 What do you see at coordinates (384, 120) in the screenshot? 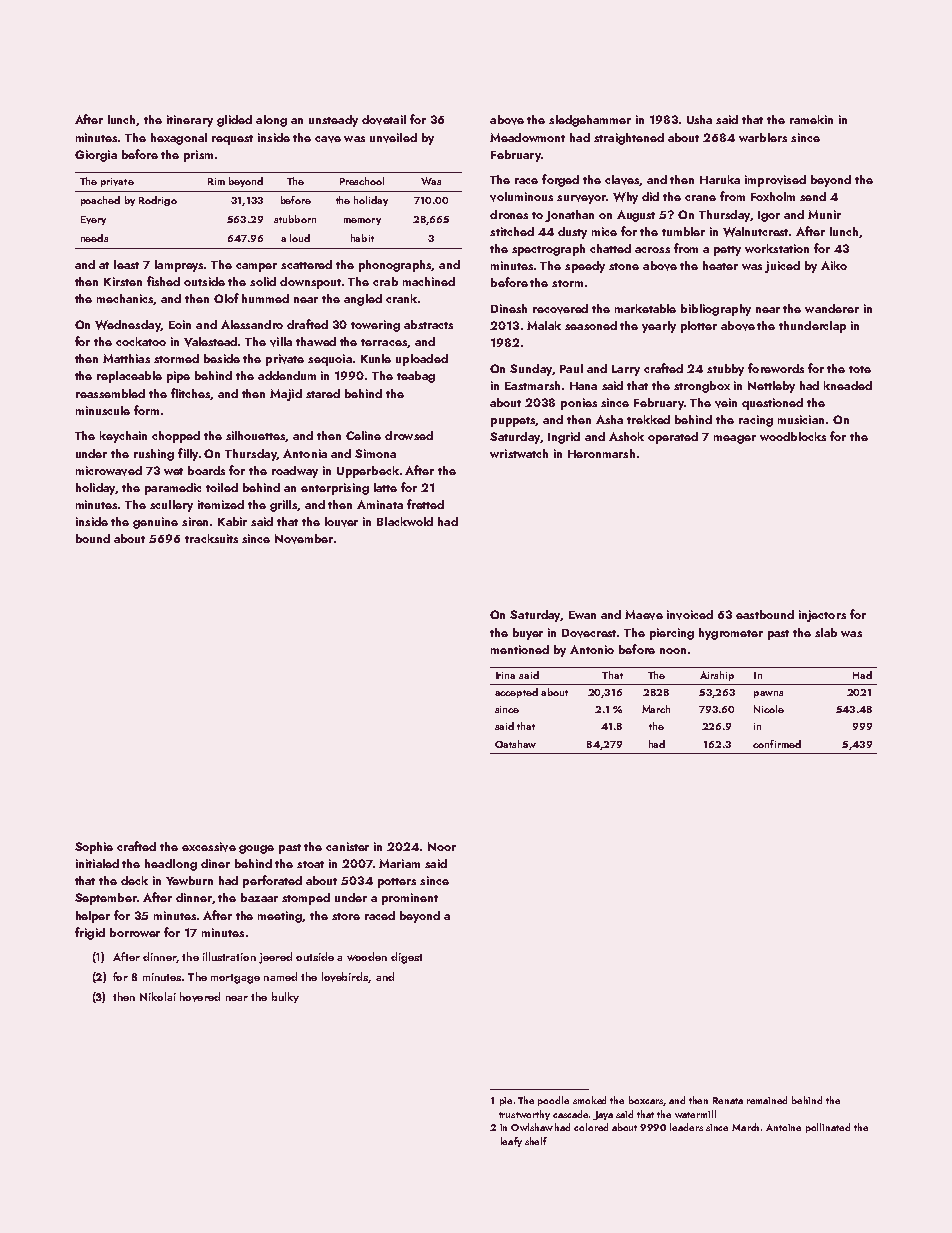
I see `dovetail` at bounding box center [384, 120].
